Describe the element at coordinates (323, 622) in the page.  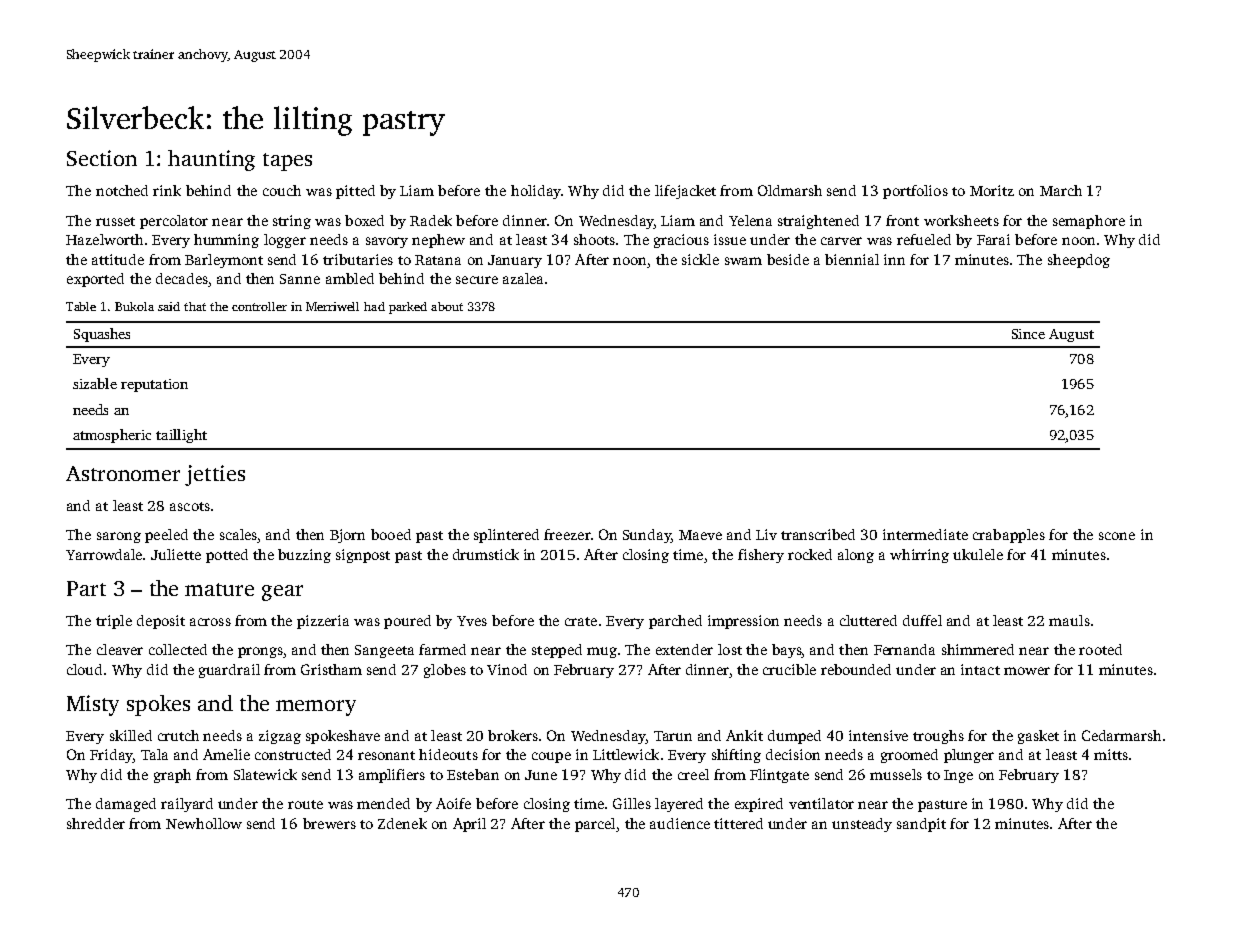
I see `pizzeria` at that location.
